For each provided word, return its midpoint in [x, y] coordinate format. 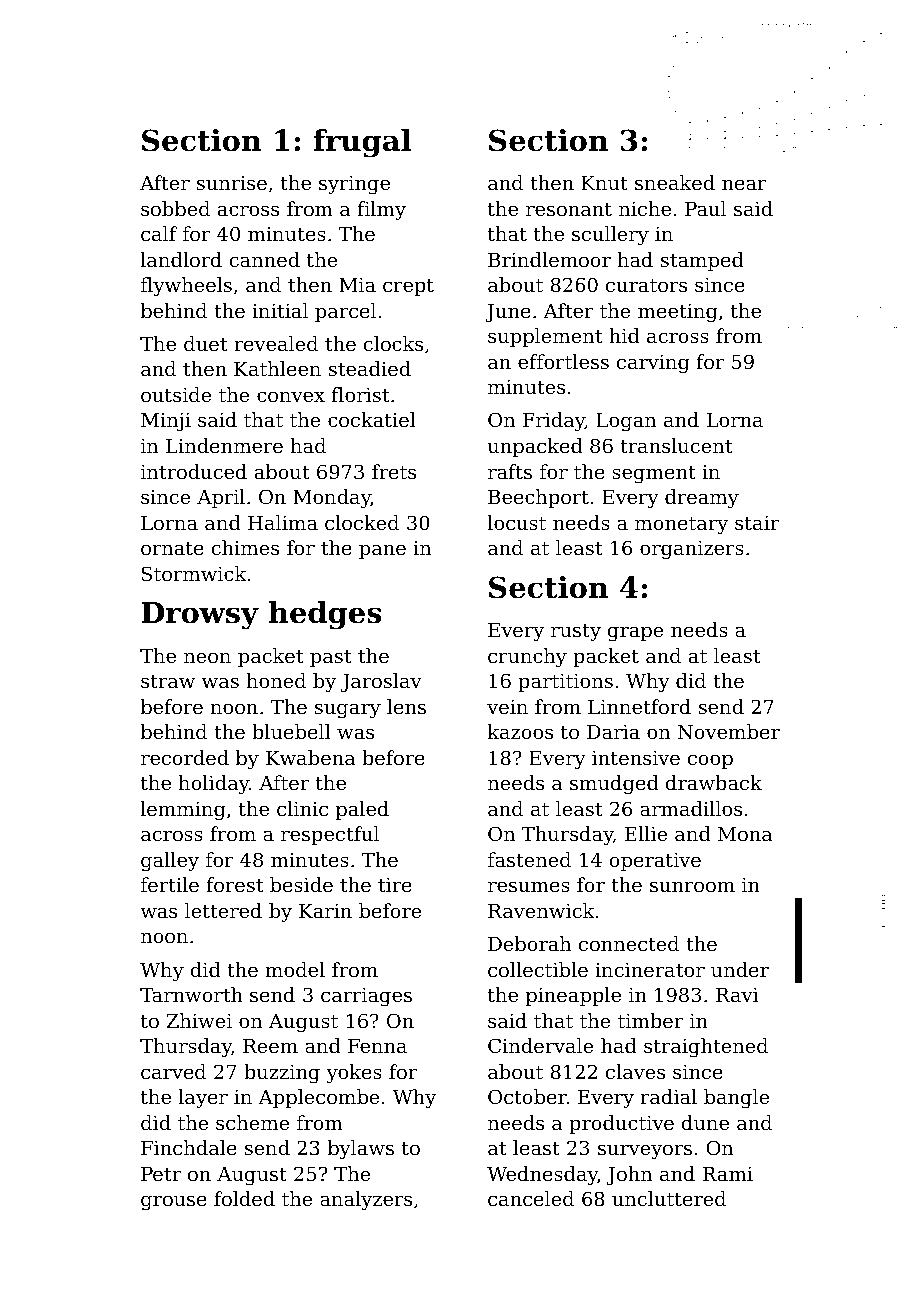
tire [395, 884]
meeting [678, 313]
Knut [604, 183]
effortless [563, 361]
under [740, 969]
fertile [170, 884]
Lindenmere [224, 445]
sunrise [232, 183]
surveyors [645, 1152]
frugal [362, 143]
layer [203, 1099]
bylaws [361, 1150]
